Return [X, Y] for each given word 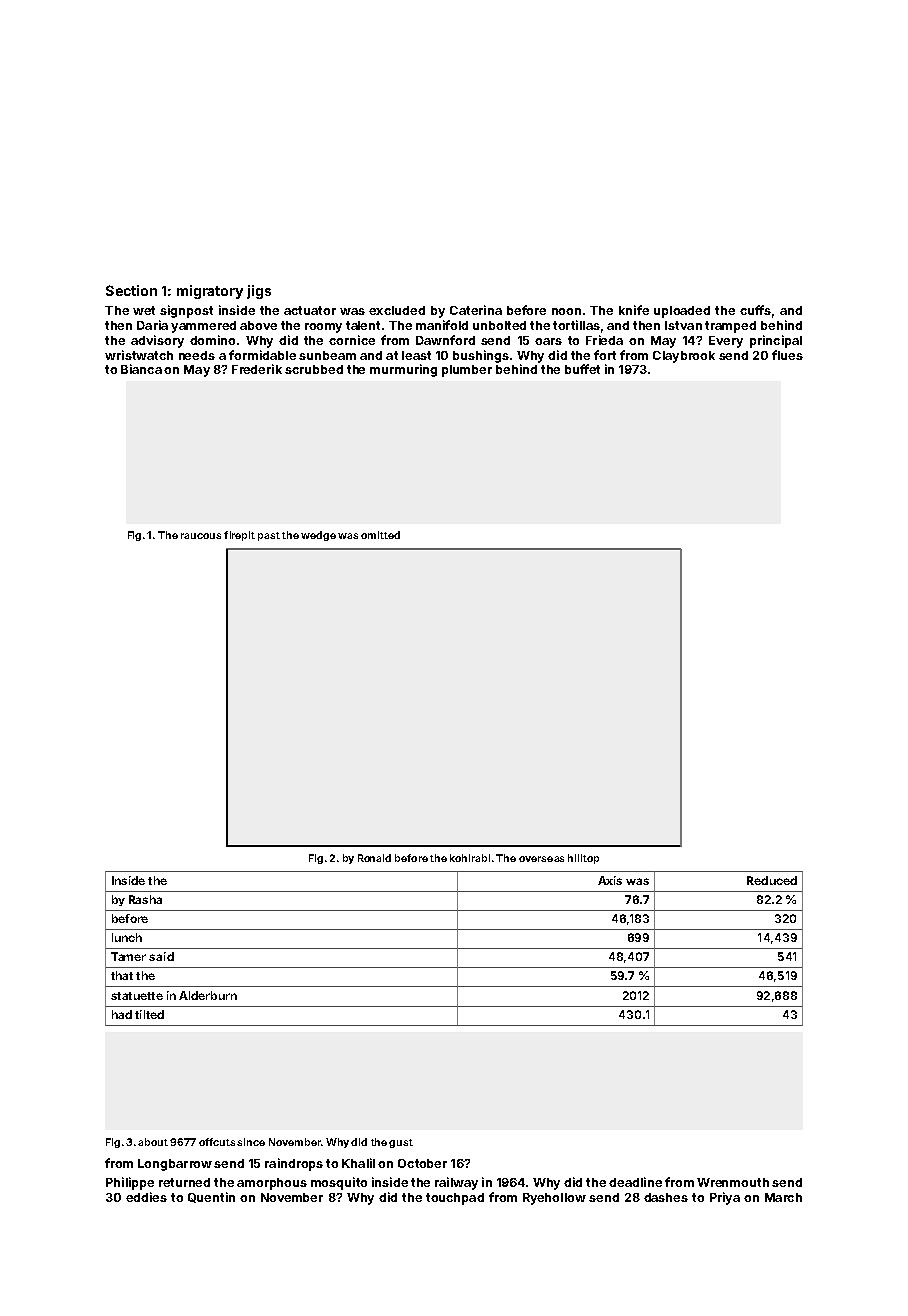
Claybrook [684, 357]
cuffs [755, 310]
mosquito [339, 1183]
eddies [146, 1197]
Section [131, 290]
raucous [201, 536]
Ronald [374, 858]
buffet [582, 369]
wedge [318, 536]
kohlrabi [470, 858]
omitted [380, 535]
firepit [239, 536]
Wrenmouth [733, 1182]
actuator [310, 310]
